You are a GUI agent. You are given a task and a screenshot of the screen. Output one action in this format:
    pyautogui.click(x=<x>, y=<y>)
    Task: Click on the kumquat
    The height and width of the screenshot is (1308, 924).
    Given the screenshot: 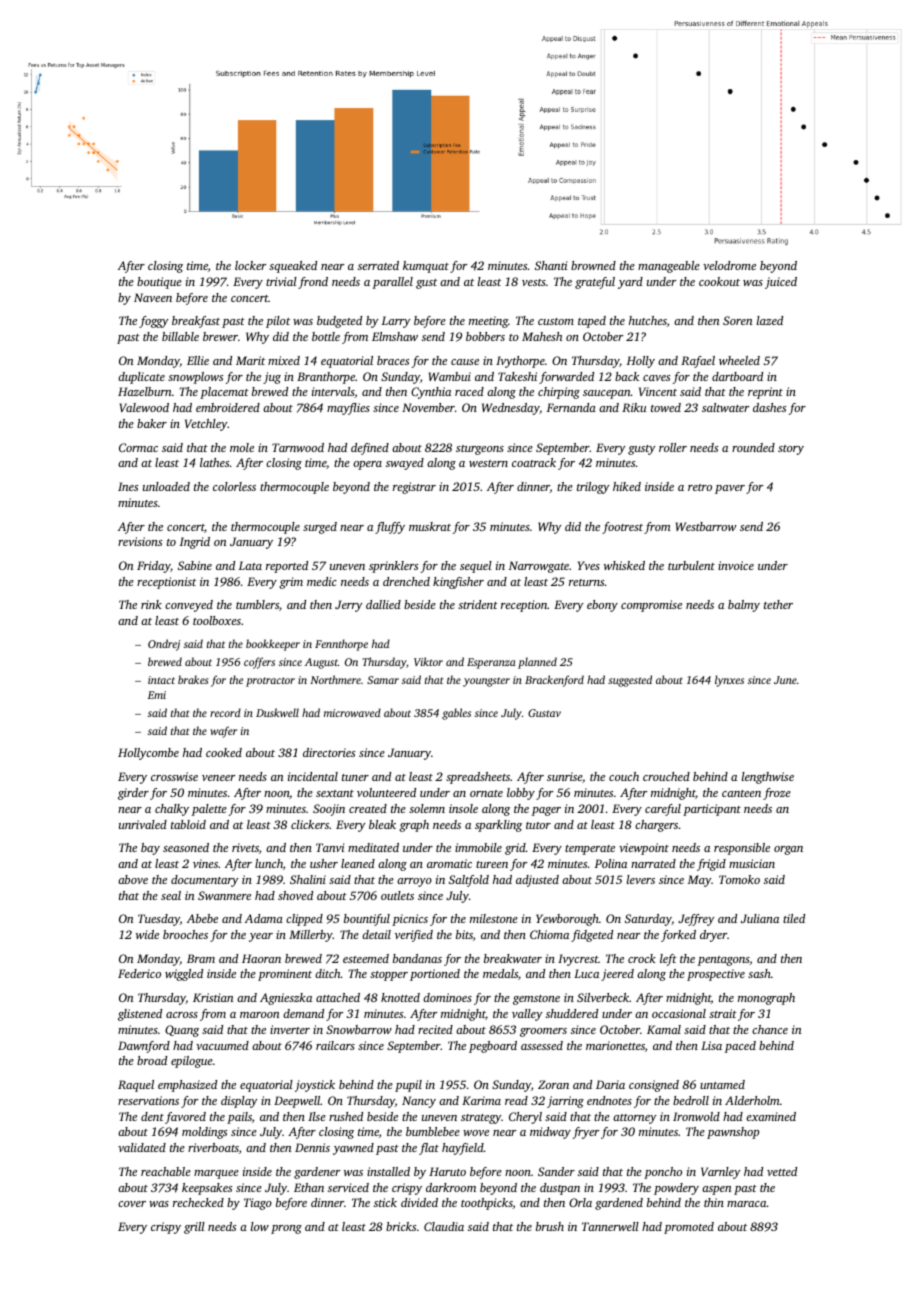 What is the action you would take?
    pyautogui.click(x=426, y=267)
